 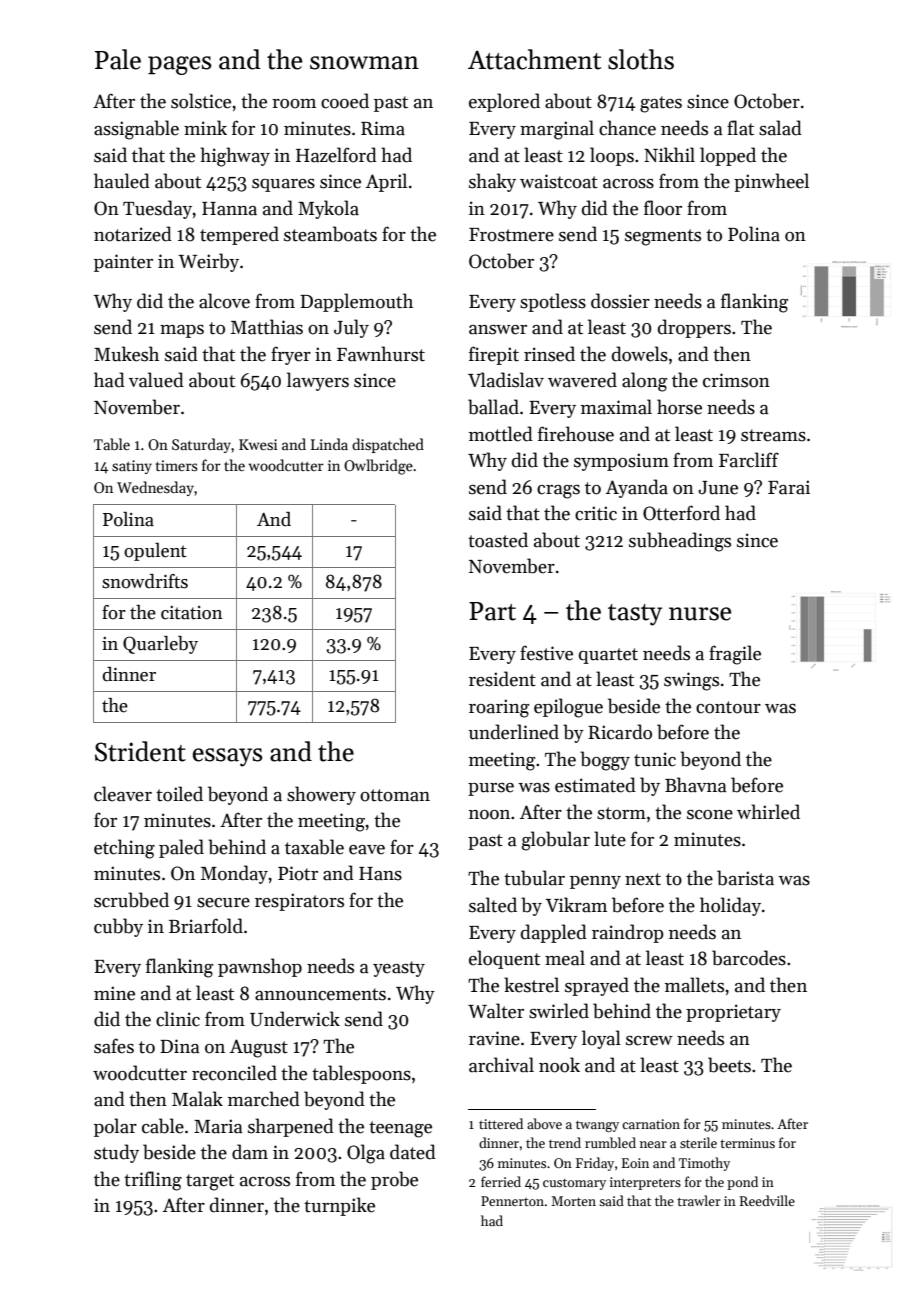 I want to click on Kwesi, so click(x=258, y=444).
